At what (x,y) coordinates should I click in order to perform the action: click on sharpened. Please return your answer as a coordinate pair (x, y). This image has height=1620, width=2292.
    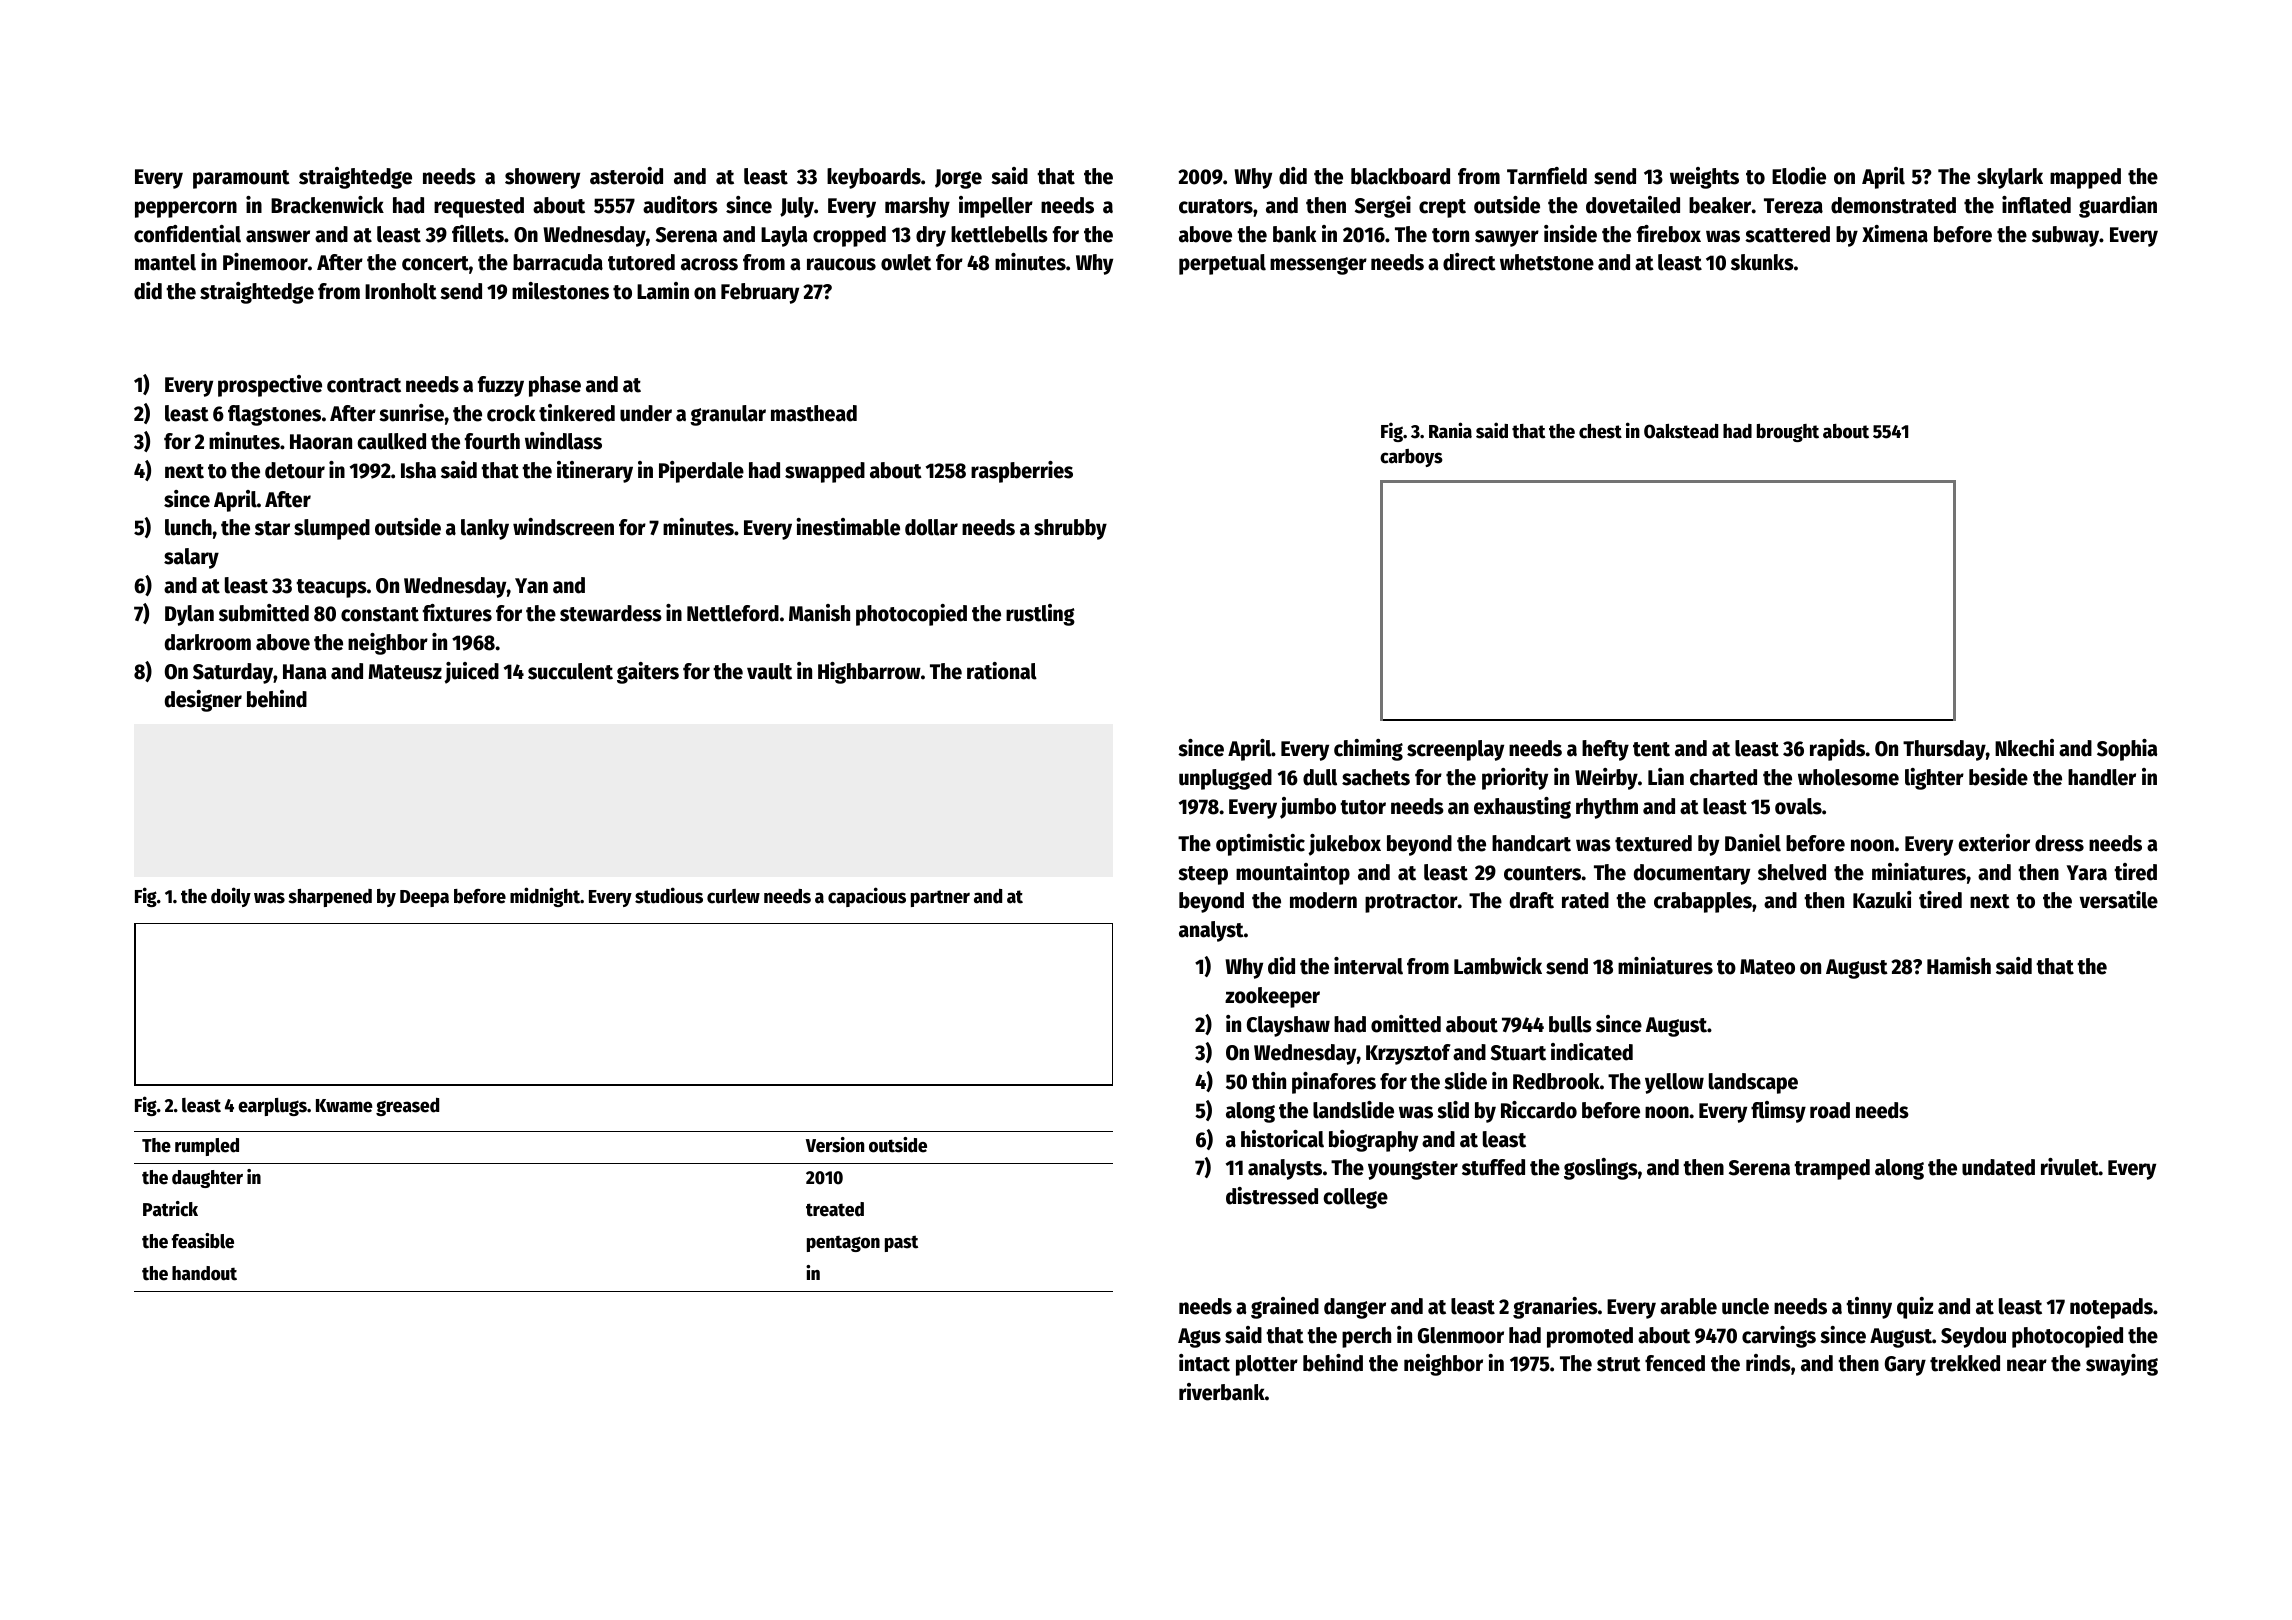
    Looking at the image, I should click on (330, 898).
